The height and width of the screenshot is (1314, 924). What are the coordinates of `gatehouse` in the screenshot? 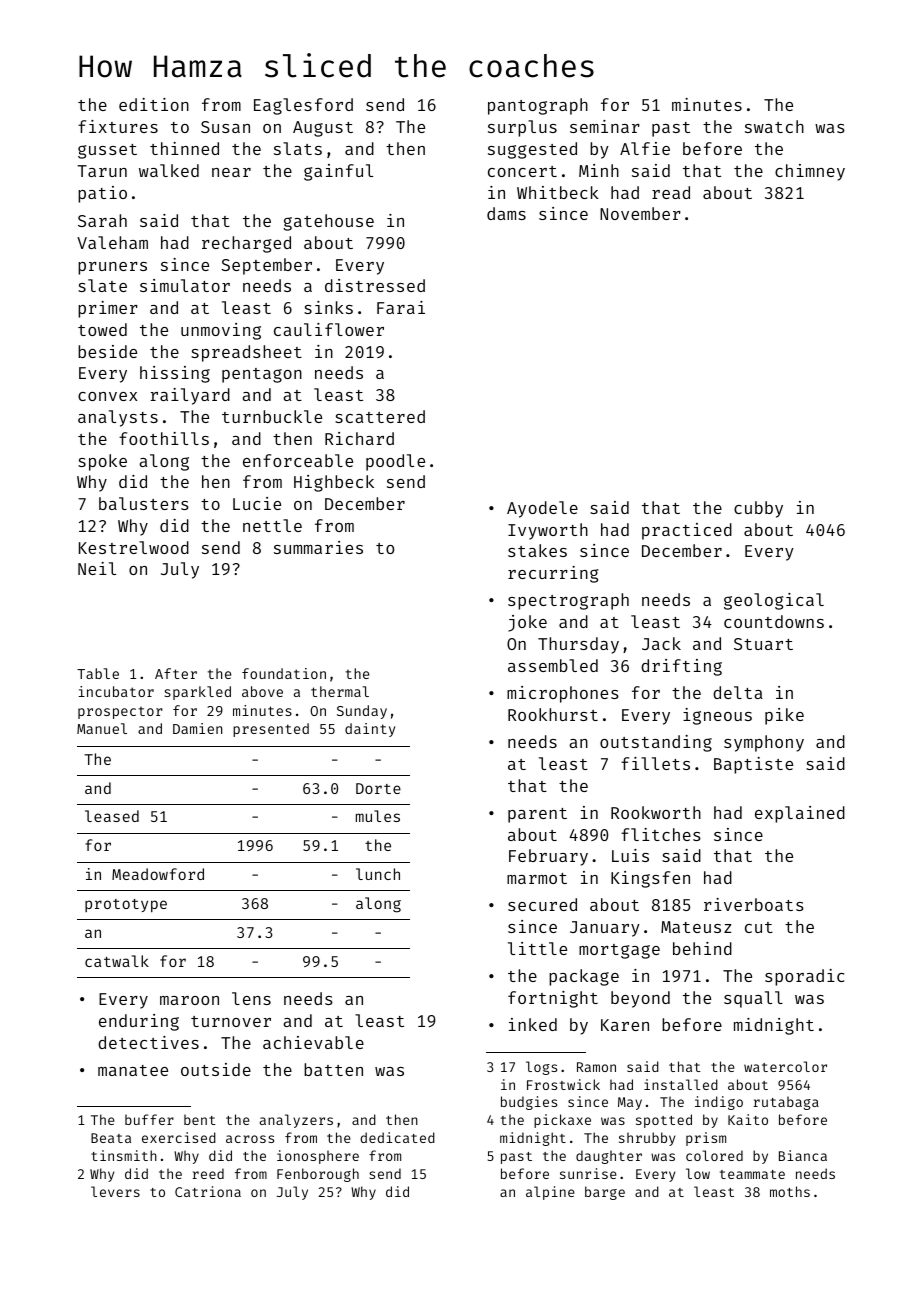 It's located at (328, 222).
